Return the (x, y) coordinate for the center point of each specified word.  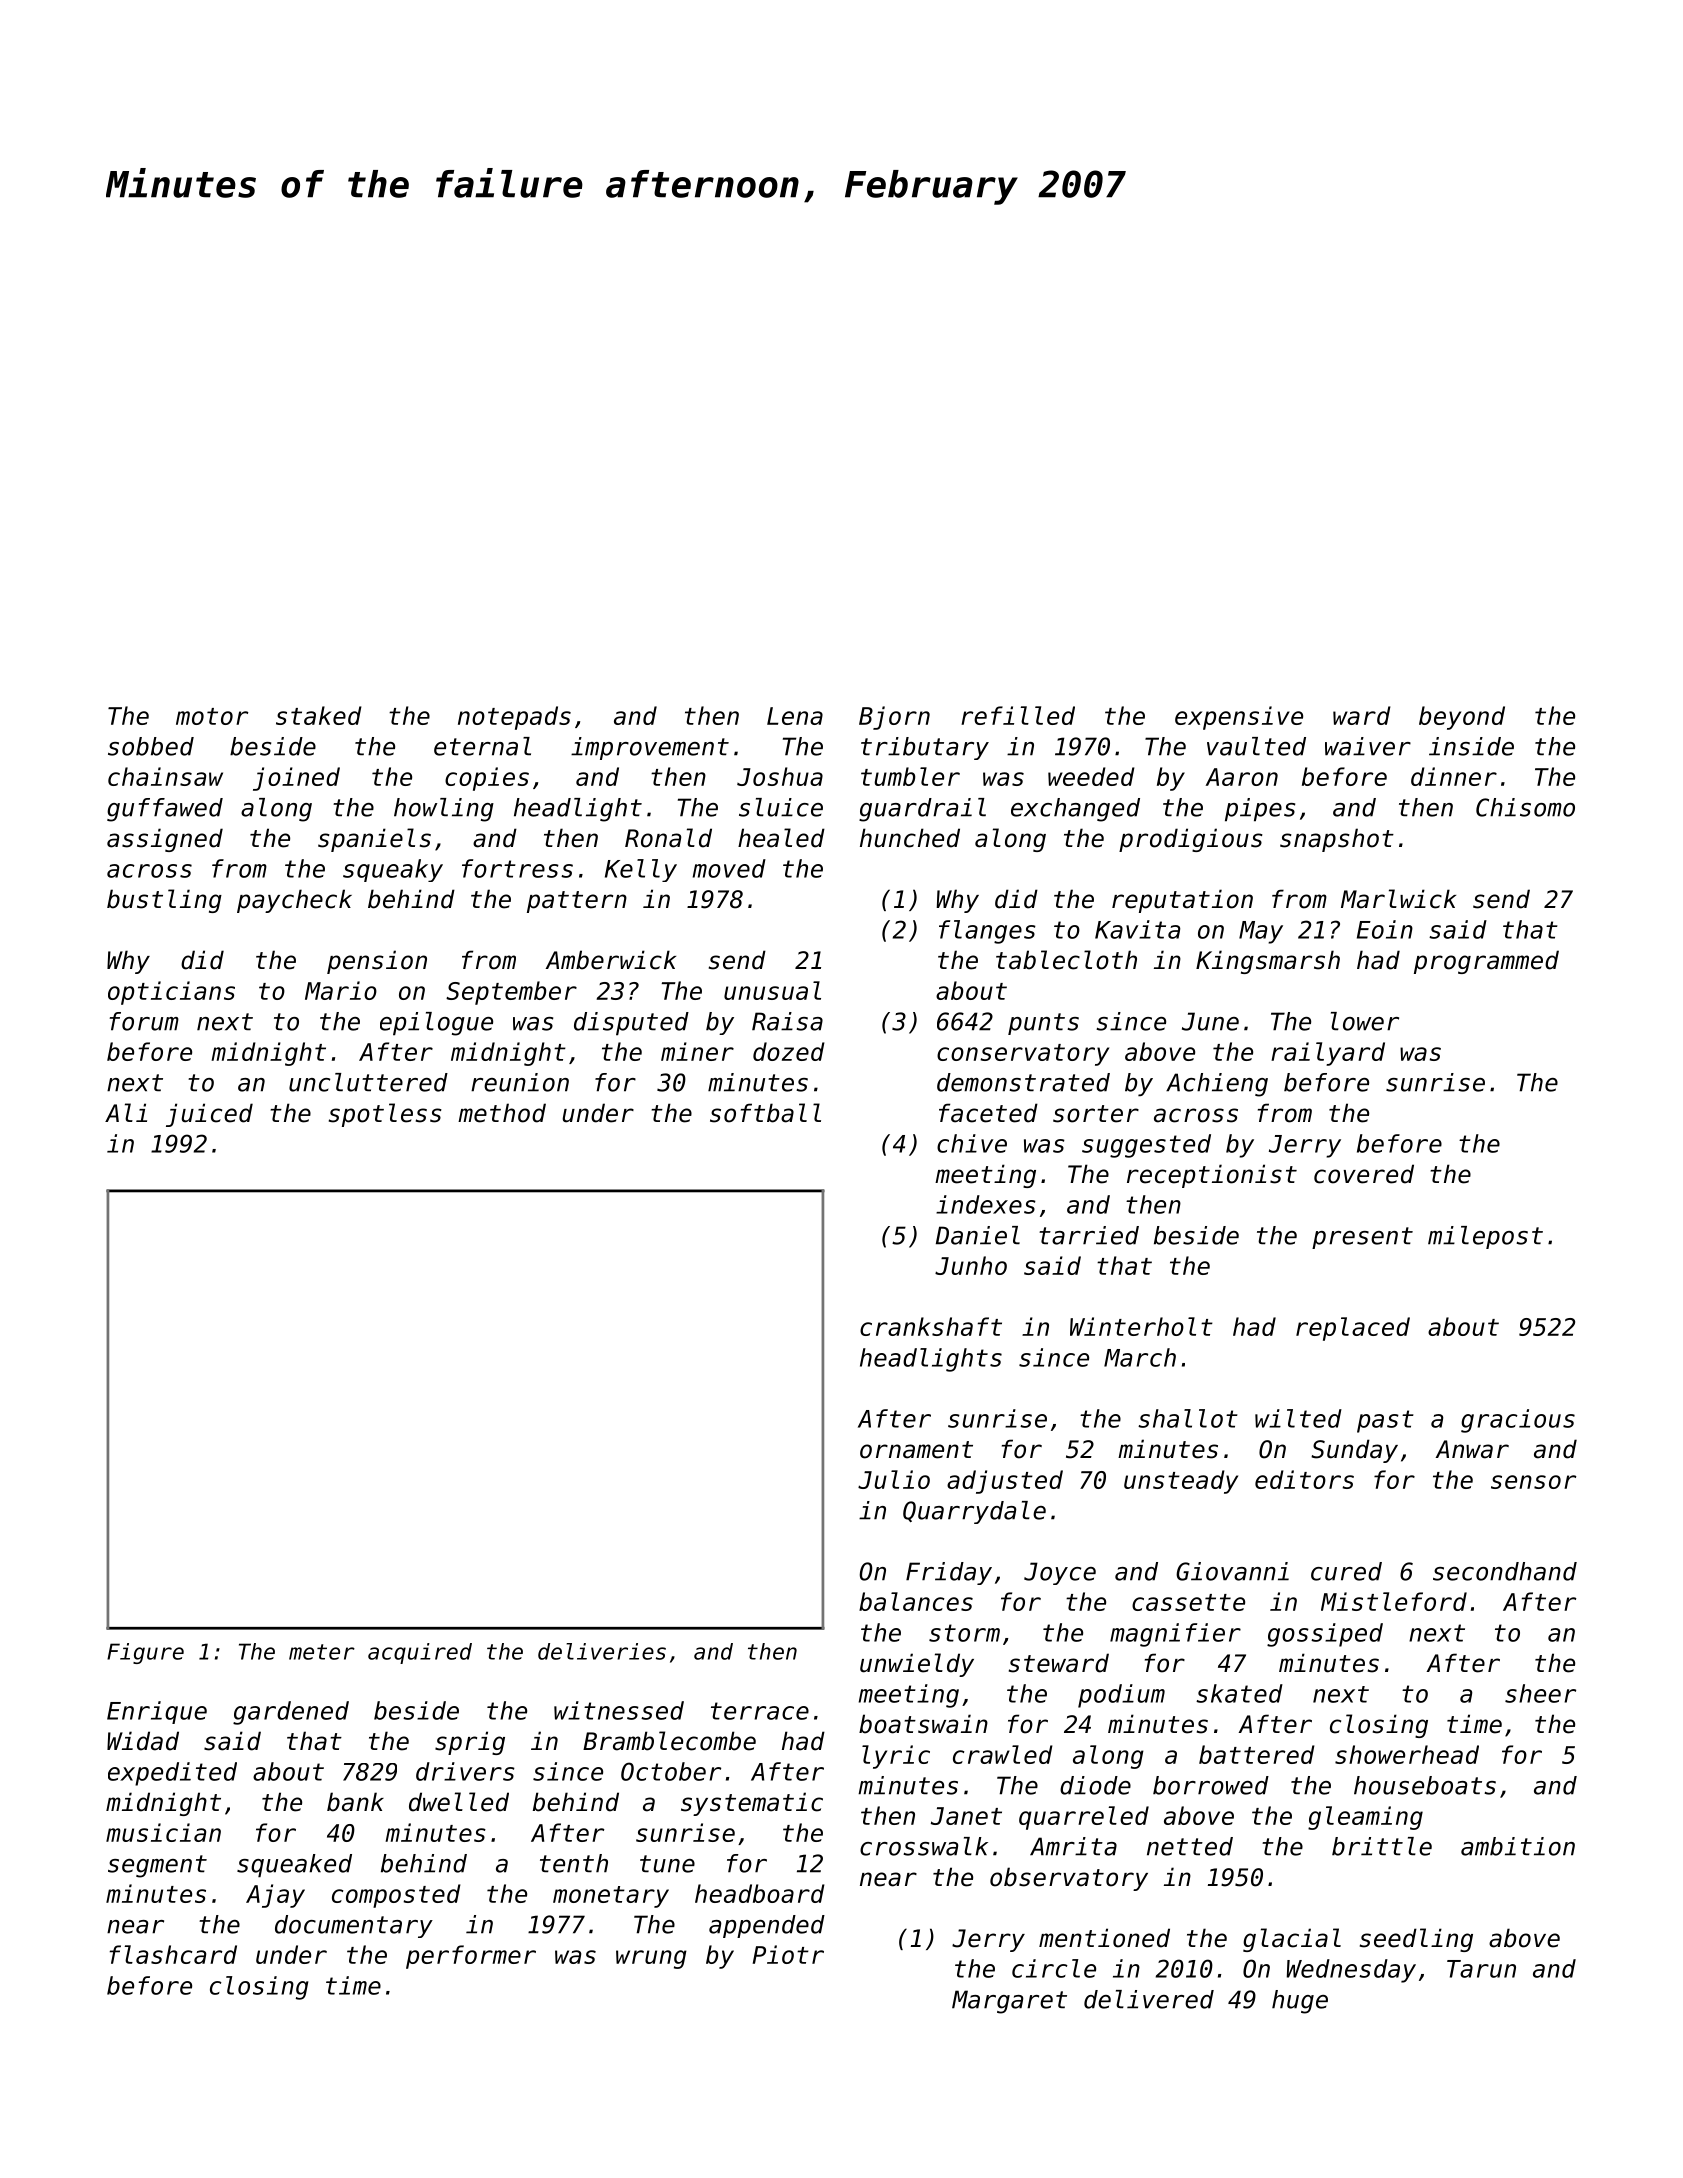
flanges (987, 932)
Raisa (787, 1021)
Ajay (275, 1896)
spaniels (374, 840)
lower (1365, 1021)
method (502, 1113)
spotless (385, 1115)
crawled (1003, 1754)
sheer (1540, 1693)
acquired (420, 1653)
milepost (1485, 1237)
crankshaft (931, 1326)
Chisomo (1525, 807)
